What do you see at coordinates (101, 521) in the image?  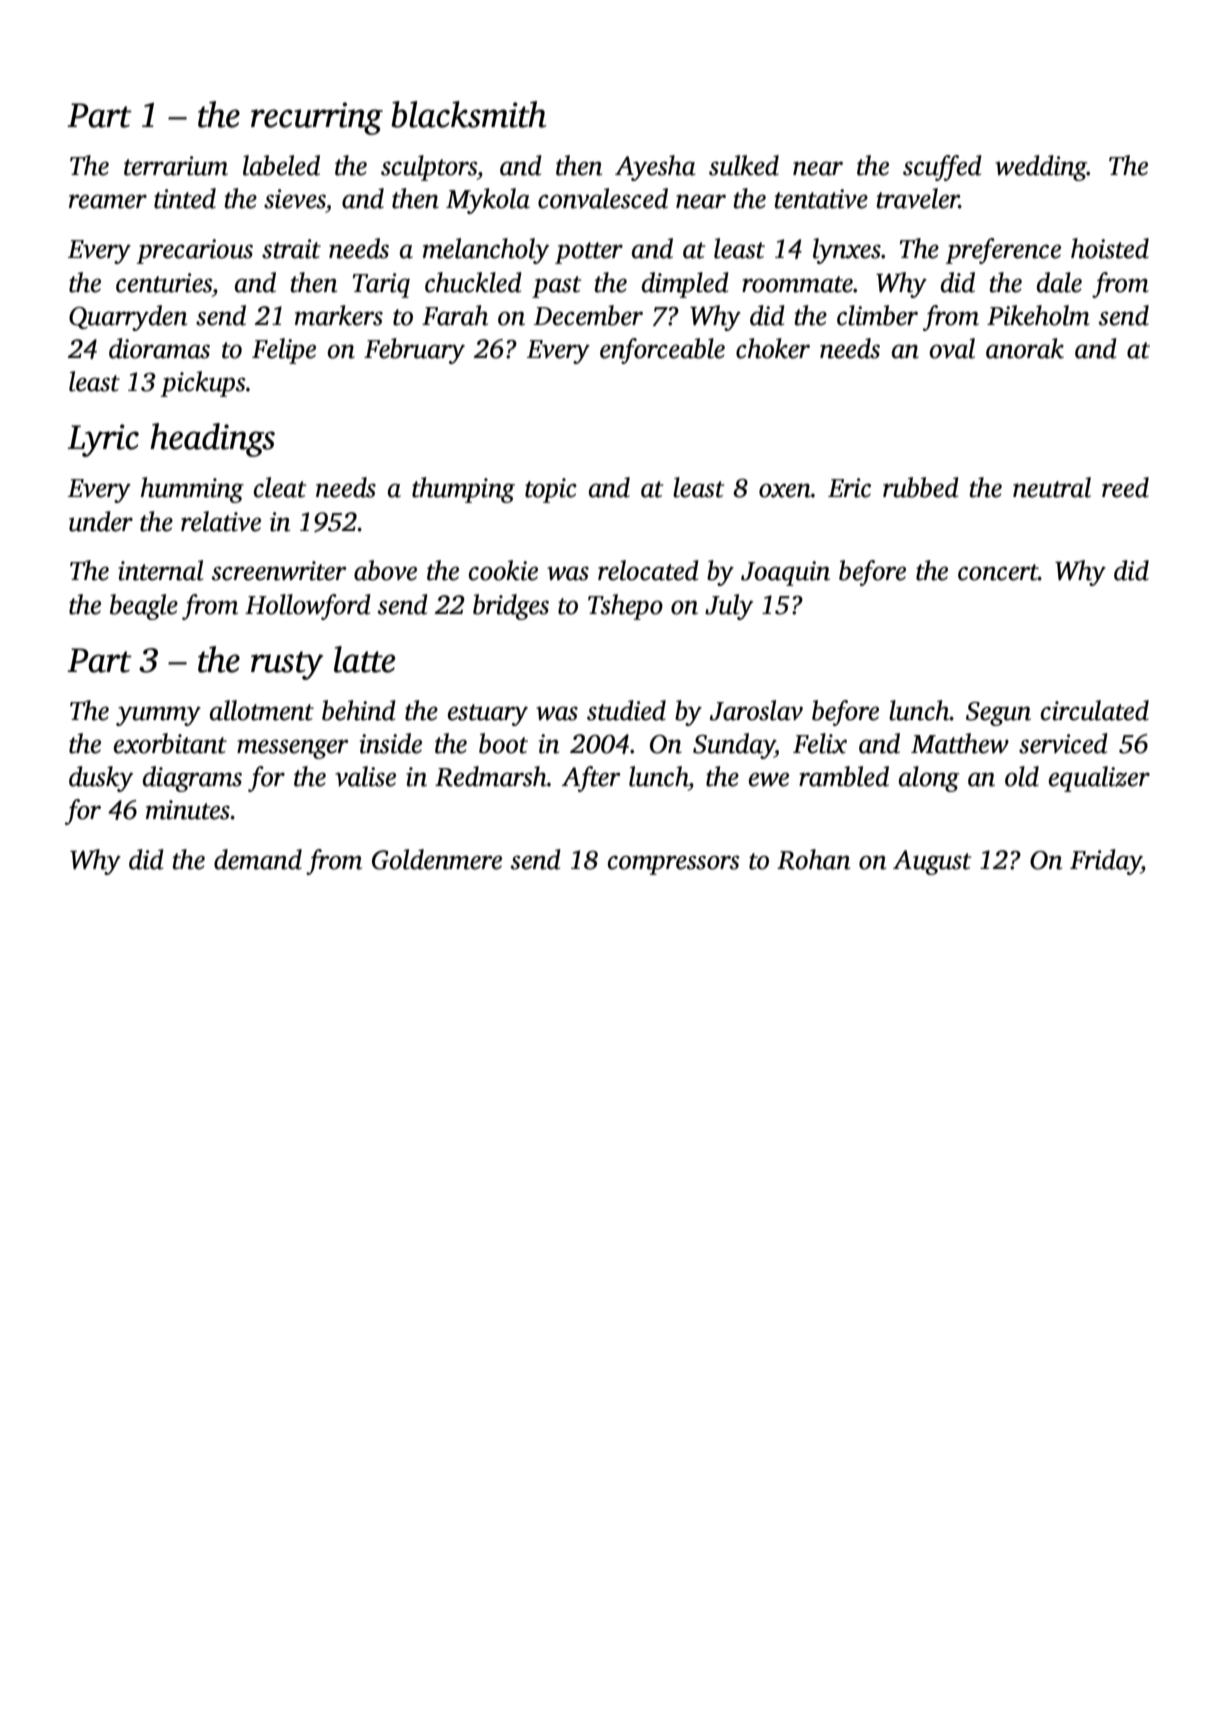 I see `under` at bounding box center [101, 521].
